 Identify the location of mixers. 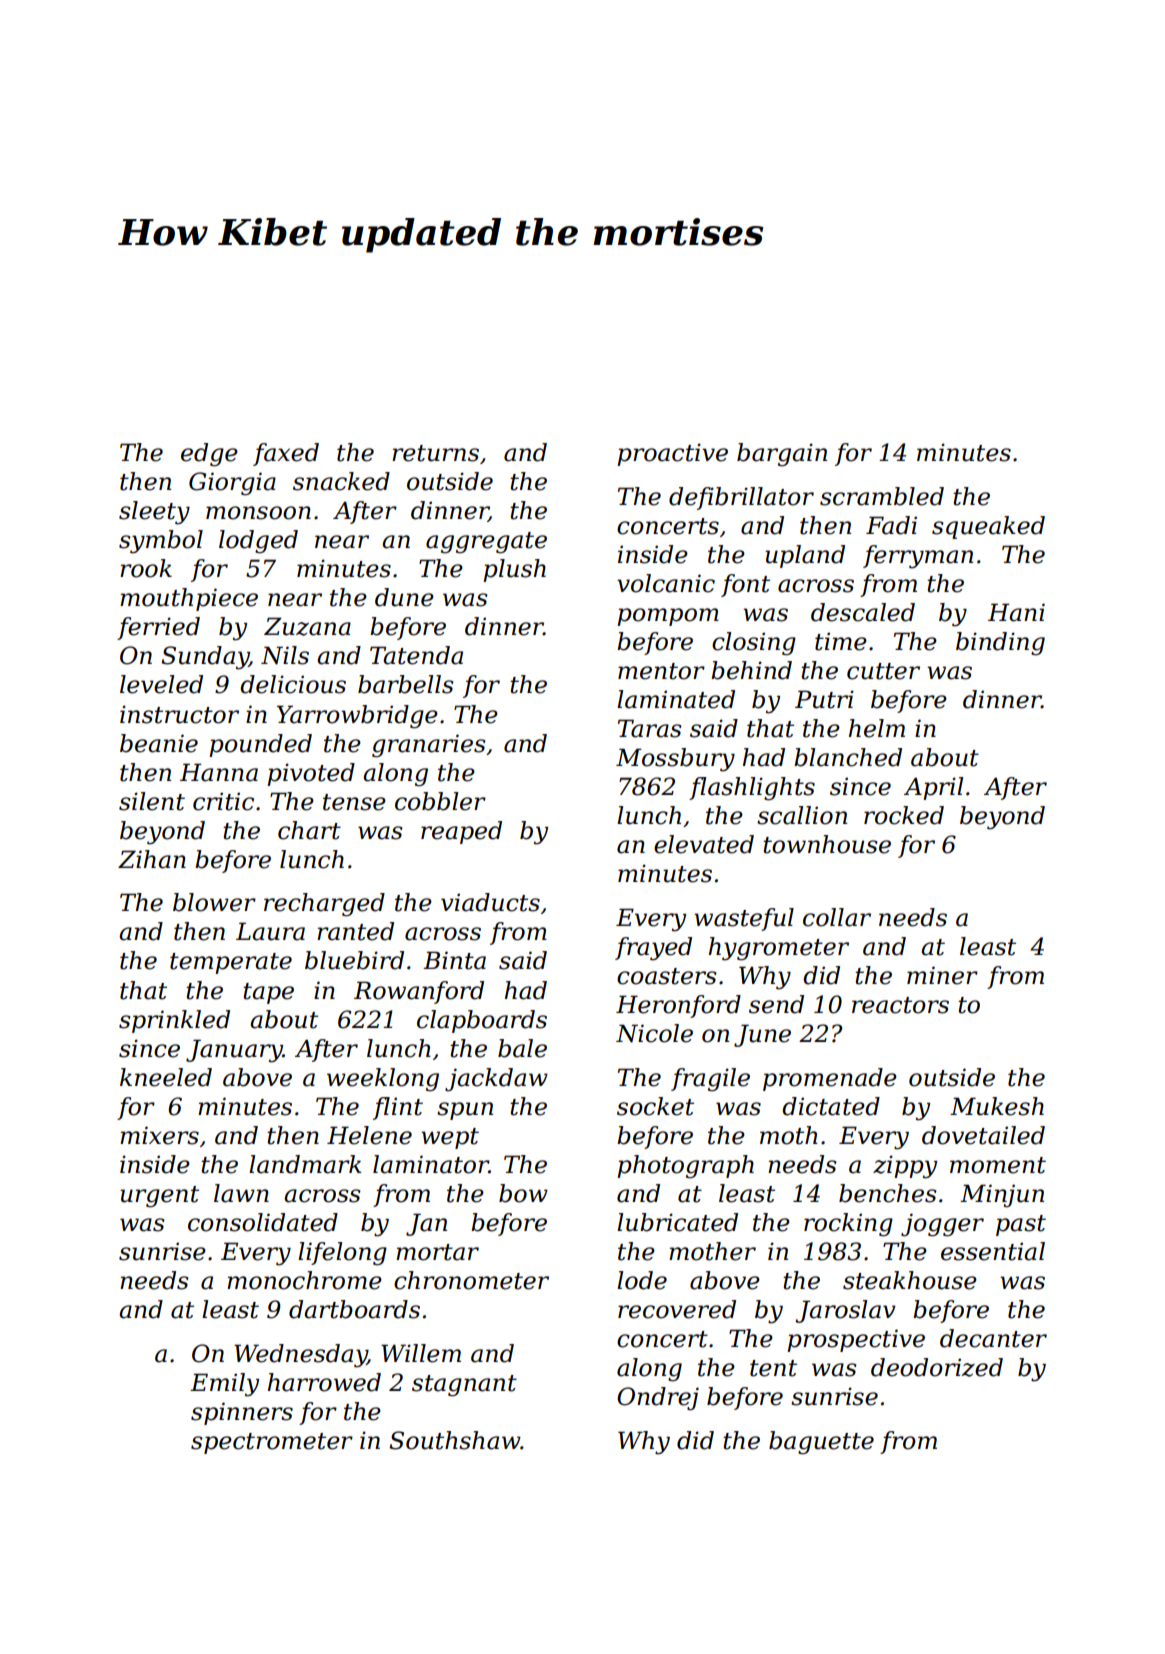
(159, 1135).
